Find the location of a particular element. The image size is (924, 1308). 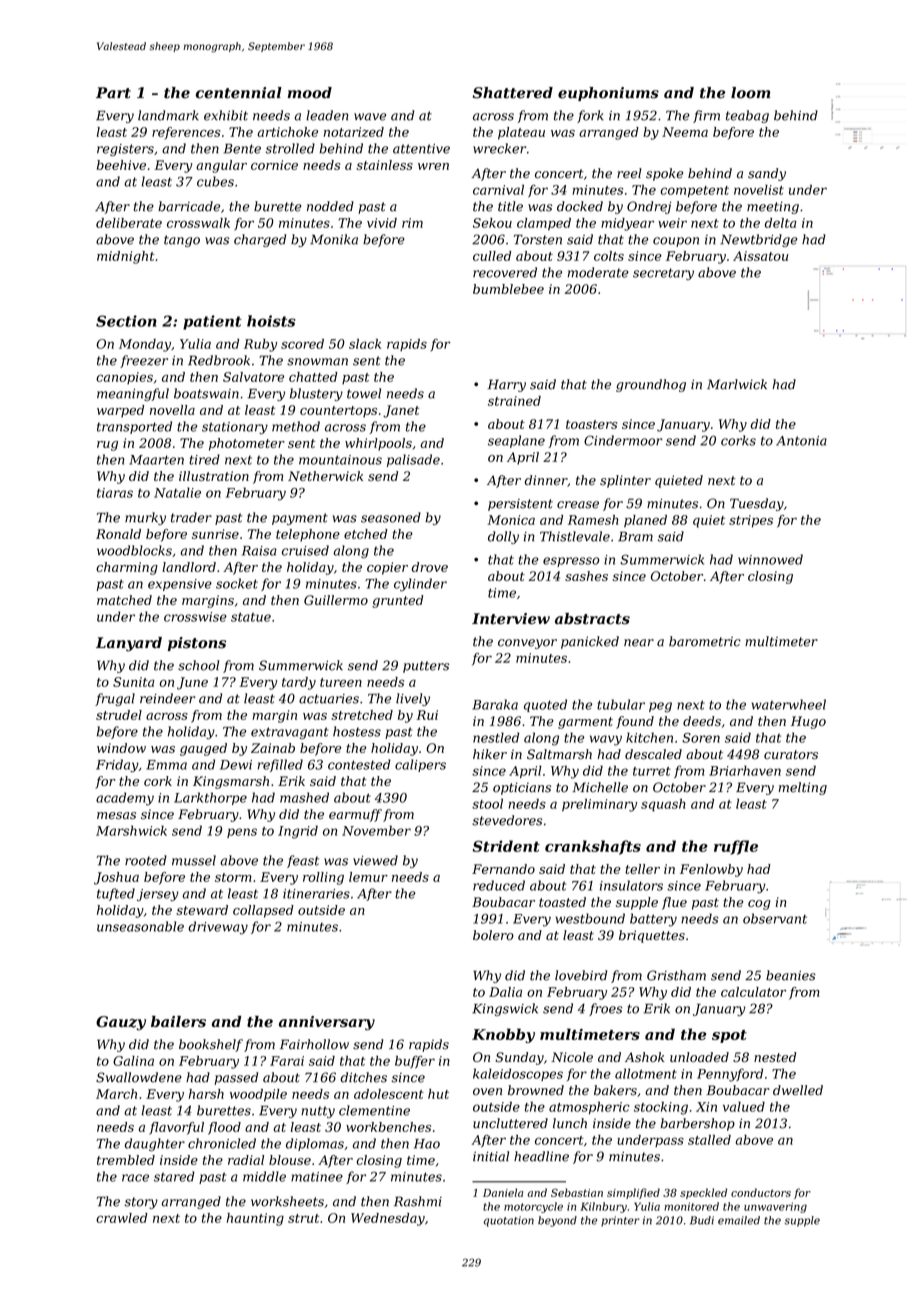

centennial is located at coordinates (239, 93).
